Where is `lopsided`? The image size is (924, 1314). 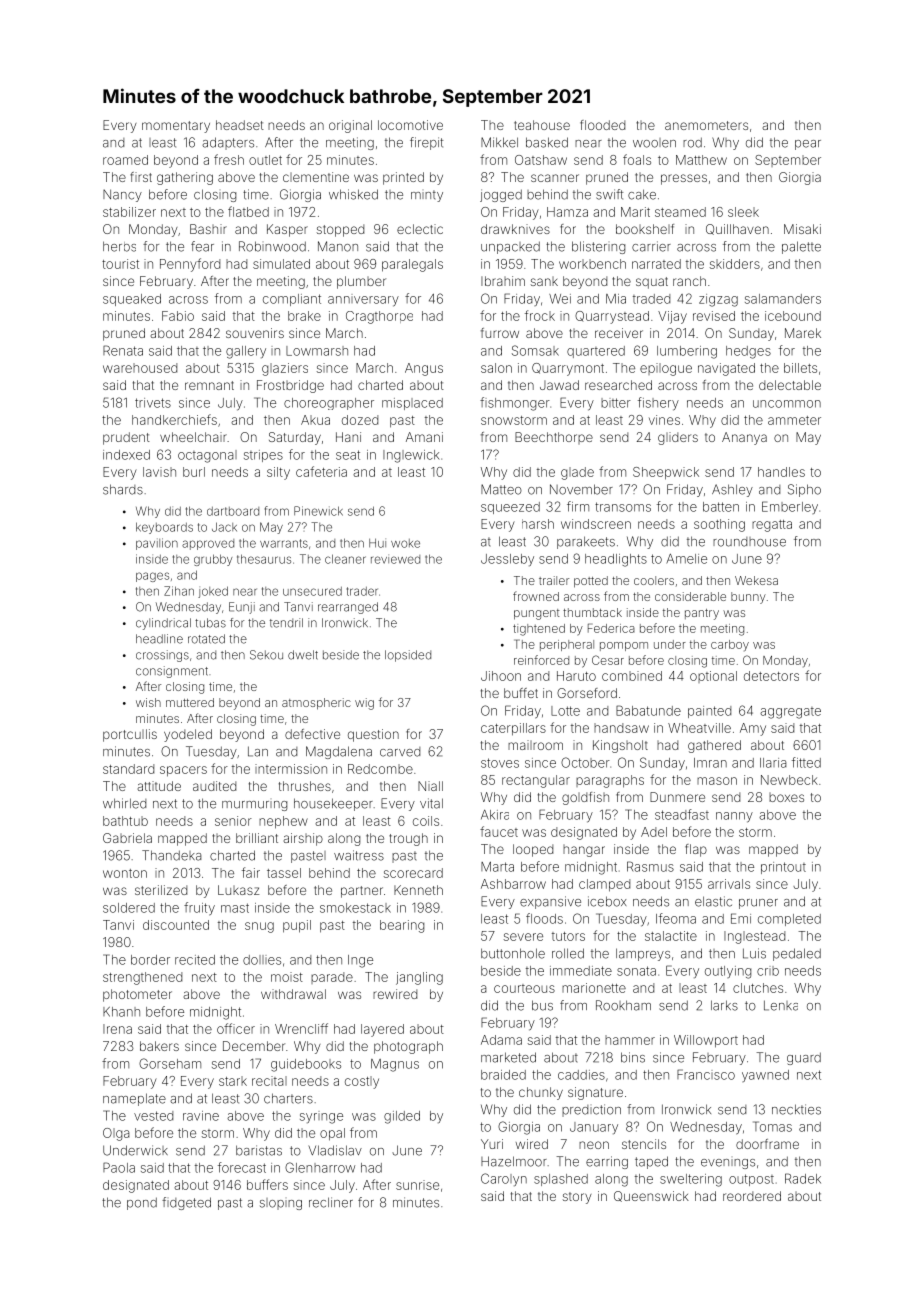 lopsided is located at coordinates (408, 656).
